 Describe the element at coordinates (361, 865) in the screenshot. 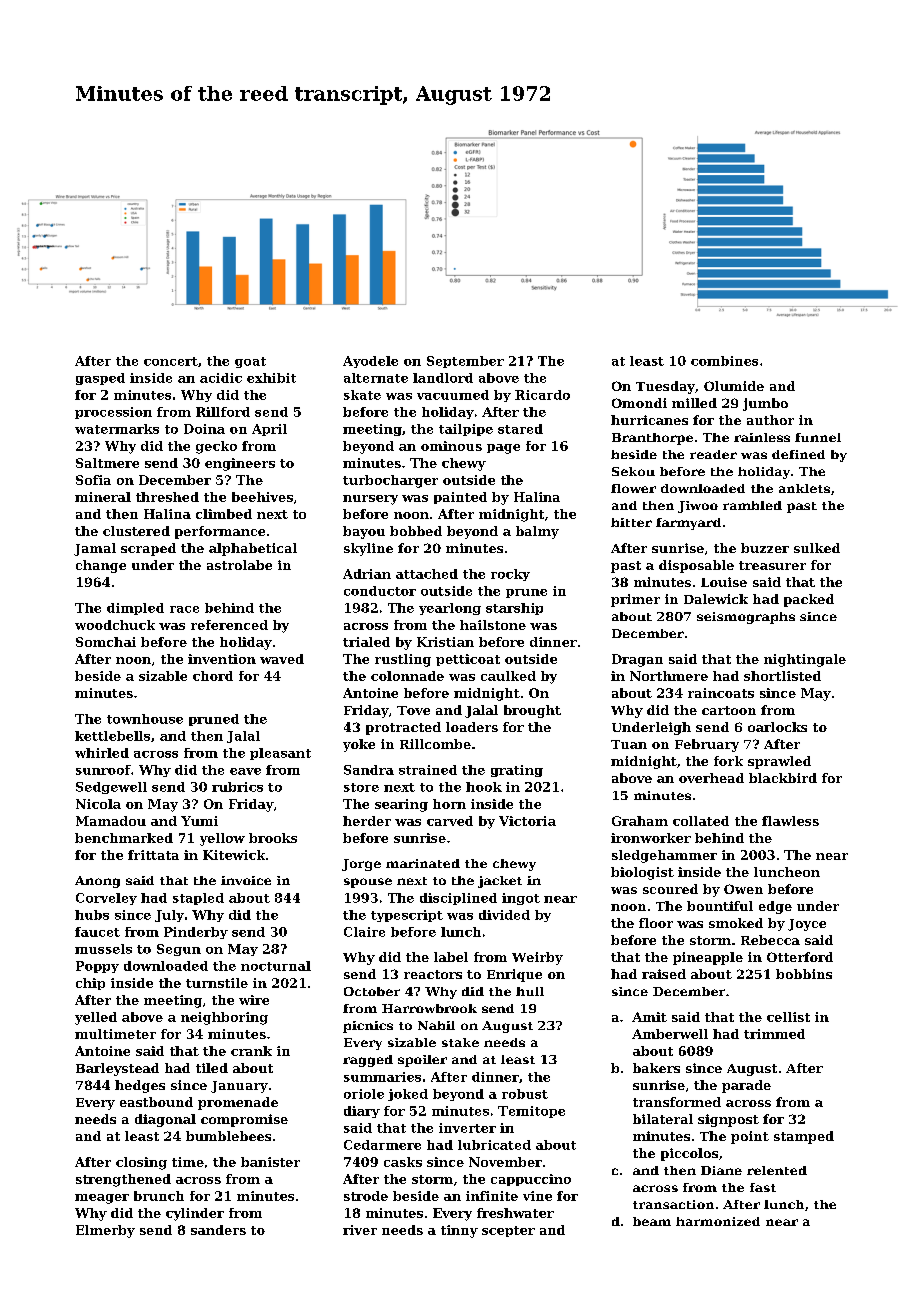

I see `Jorge` at that location.
